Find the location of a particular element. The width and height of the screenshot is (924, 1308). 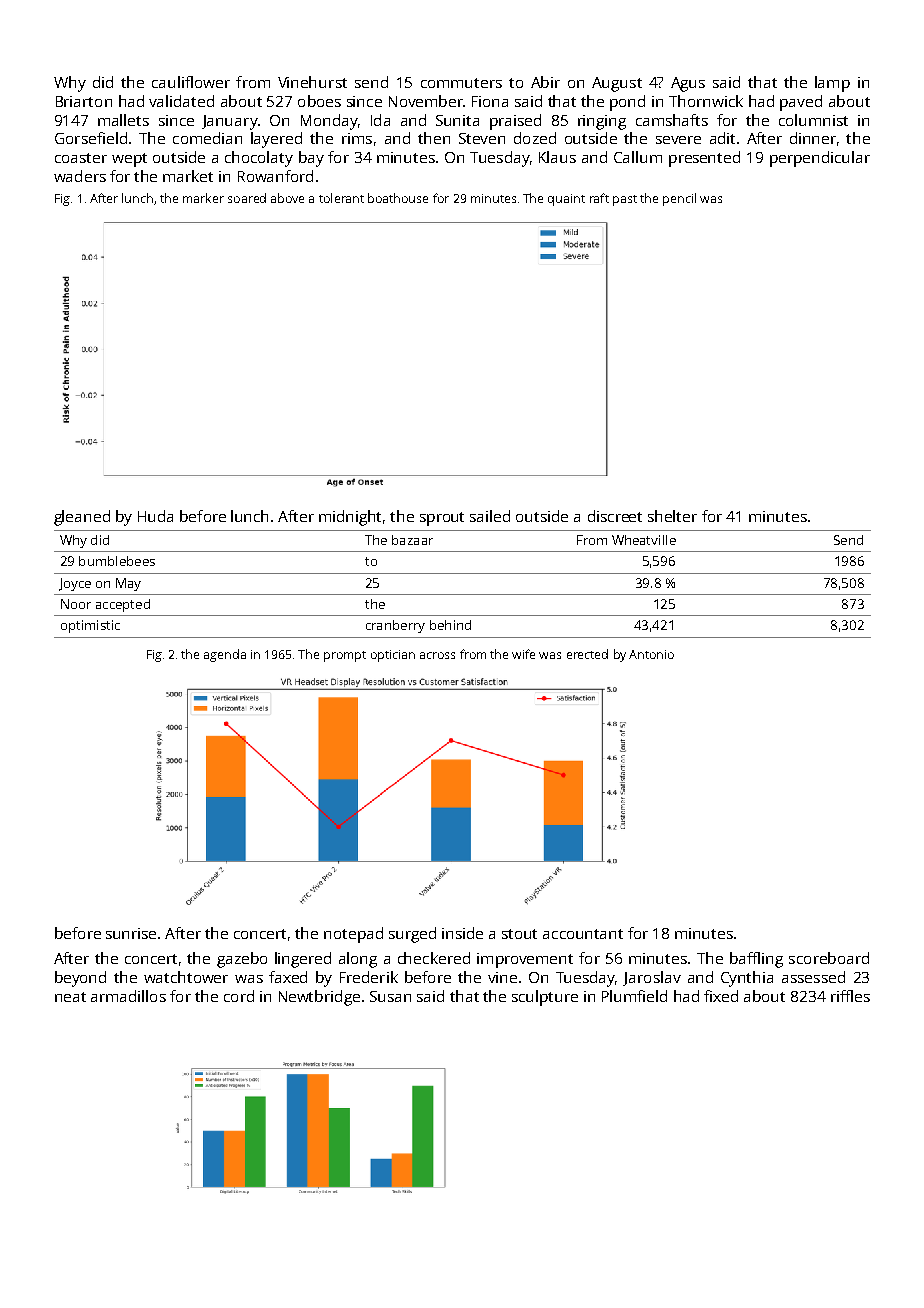

boathouse is located at coordinates (398, 198).
